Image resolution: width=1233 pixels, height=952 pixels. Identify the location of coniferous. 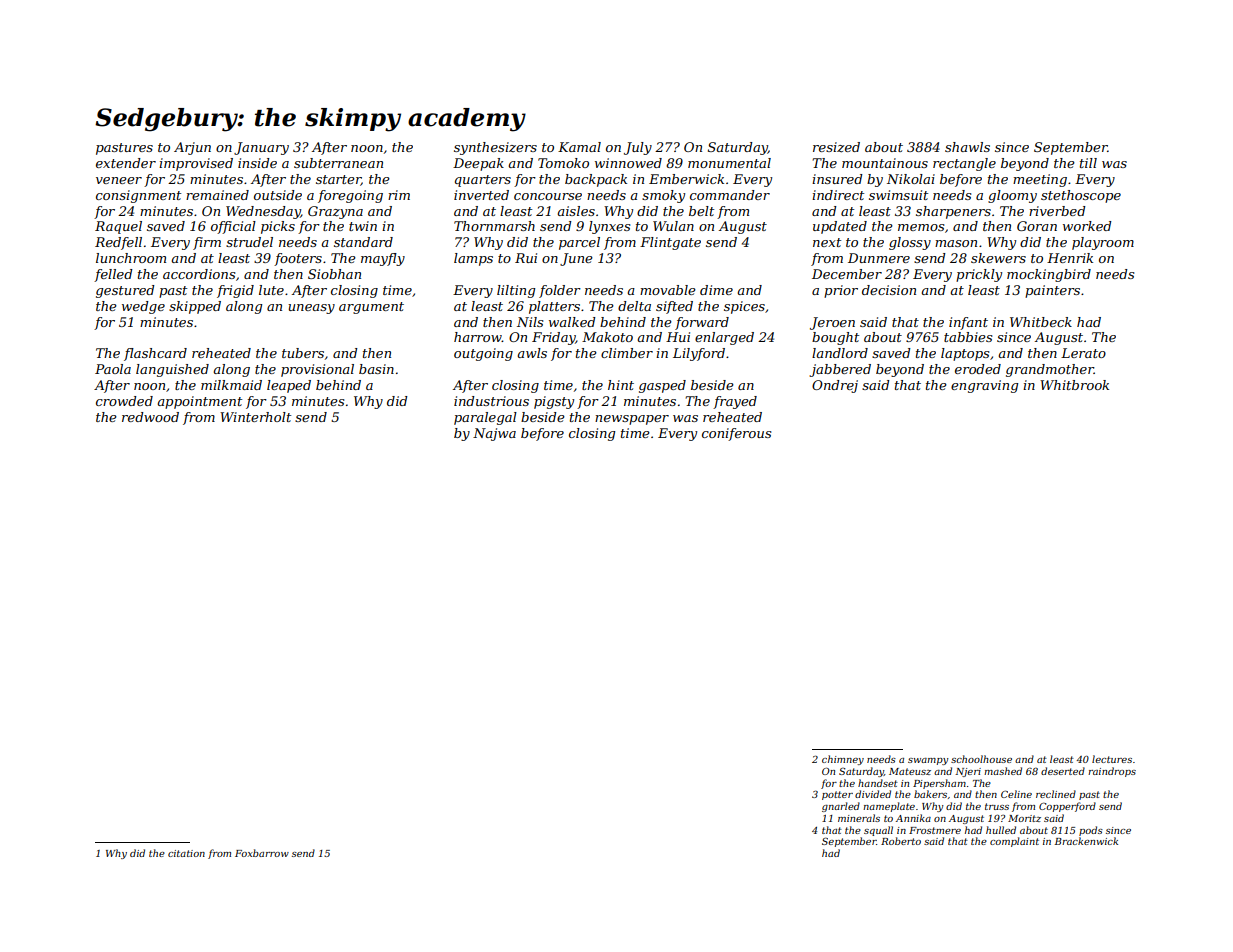
(736, 434).
